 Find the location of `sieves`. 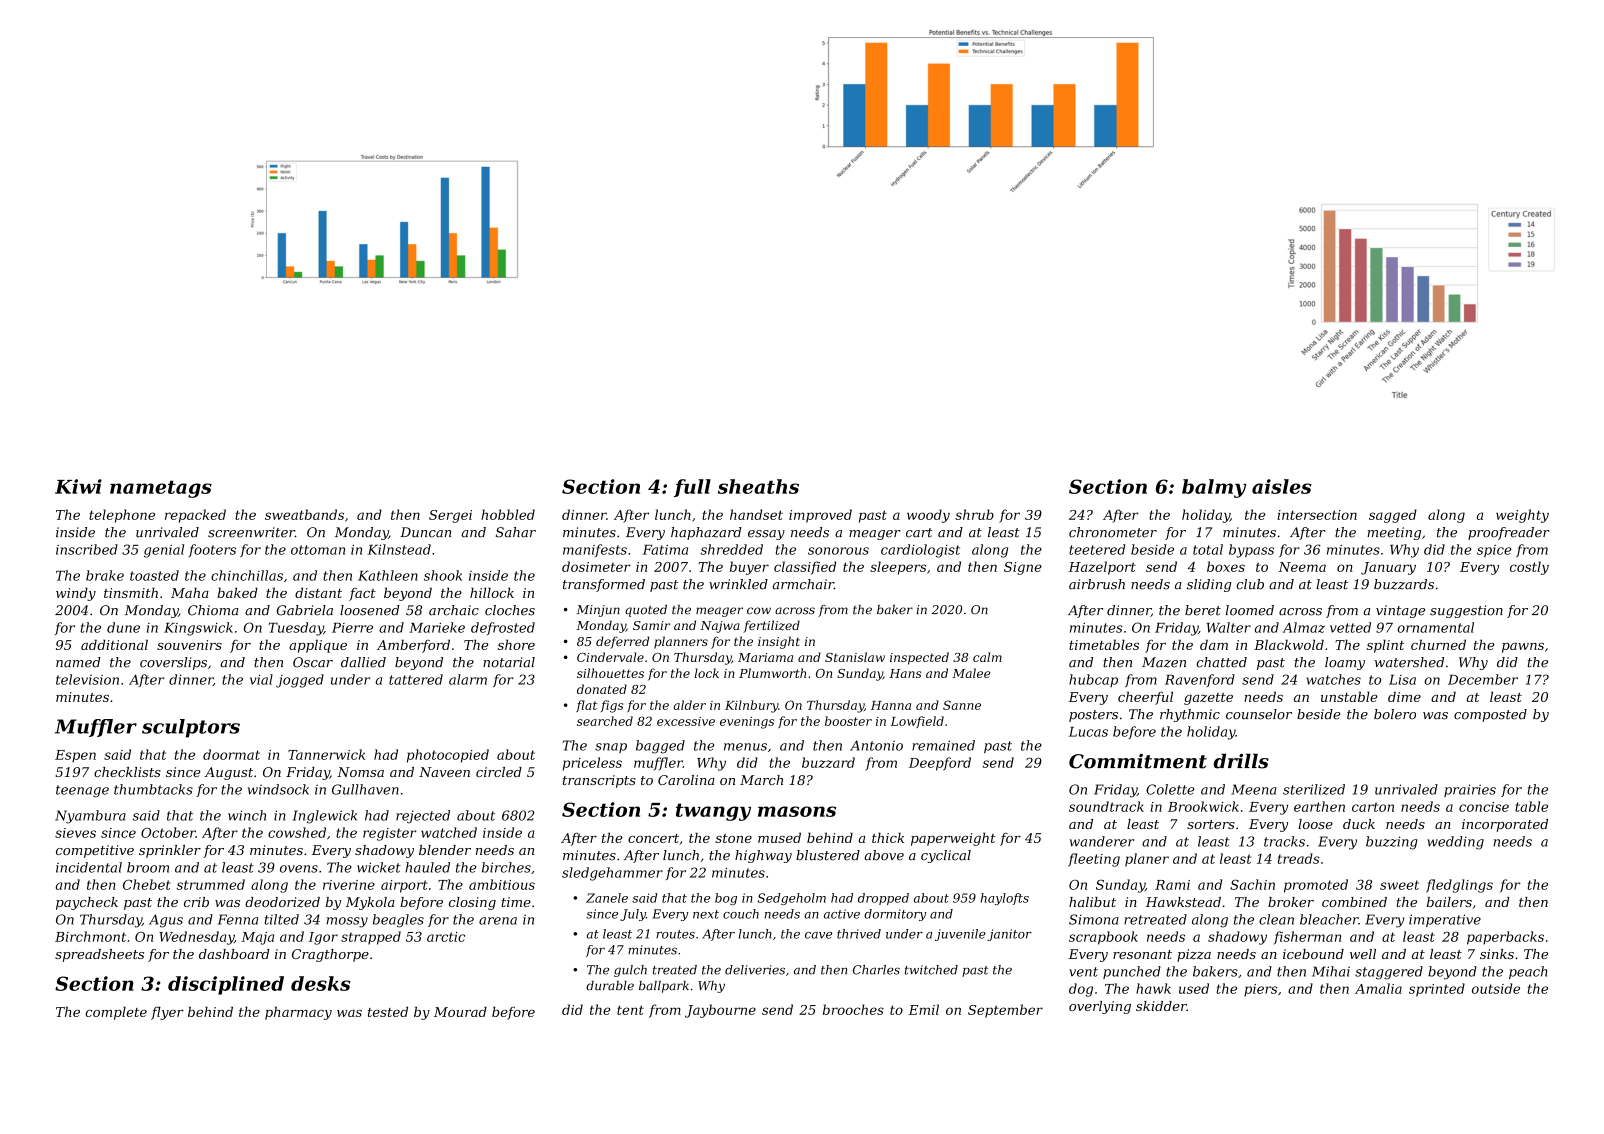

sieves is located at coordinates (75, 833).
